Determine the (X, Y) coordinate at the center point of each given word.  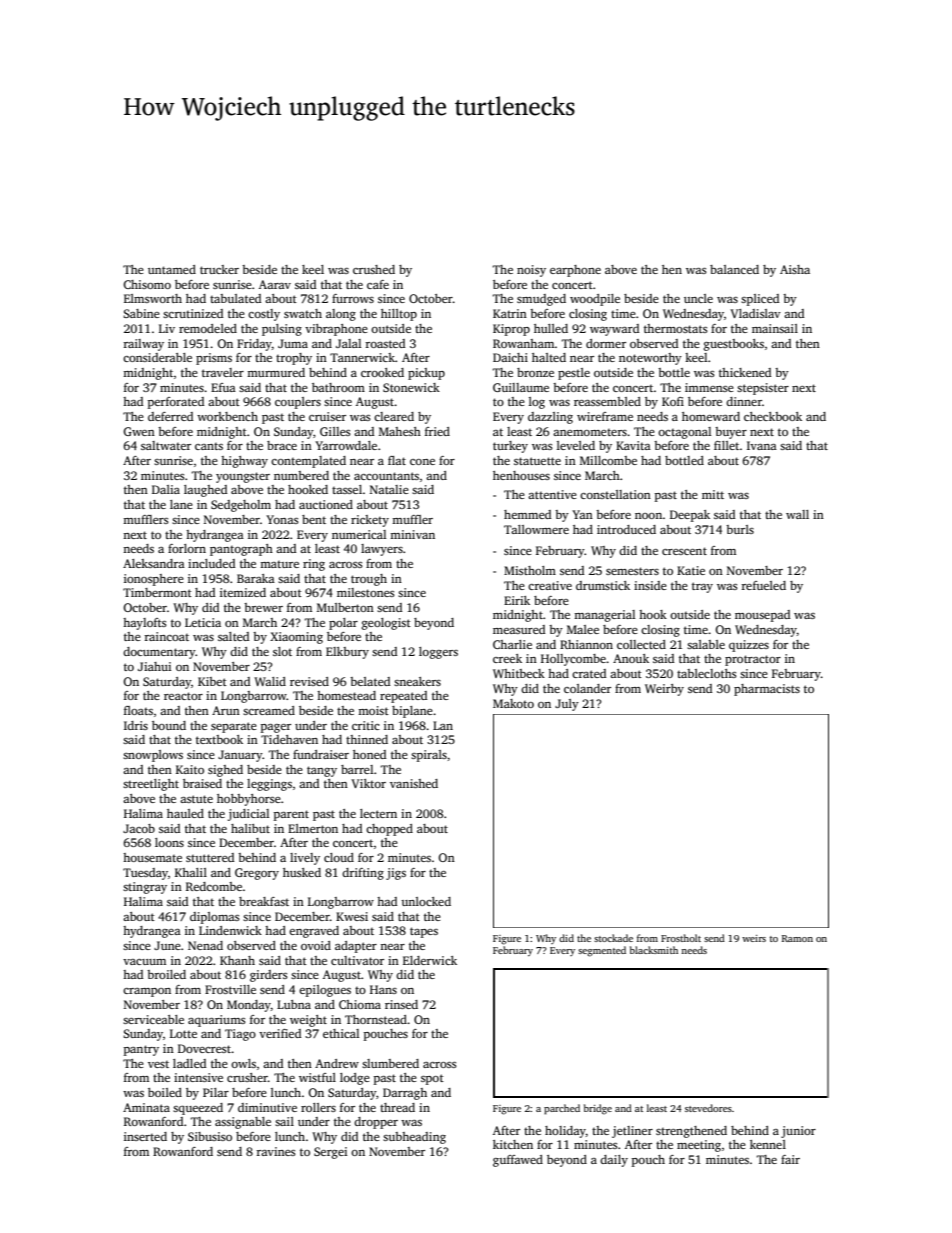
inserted (145, 1136)
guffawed (518, 1161)
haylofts (145, 624)
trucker (219, 269)
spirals (429, 756)
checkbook (773, 416)
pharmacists (767, 690)
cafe (378, 284)
